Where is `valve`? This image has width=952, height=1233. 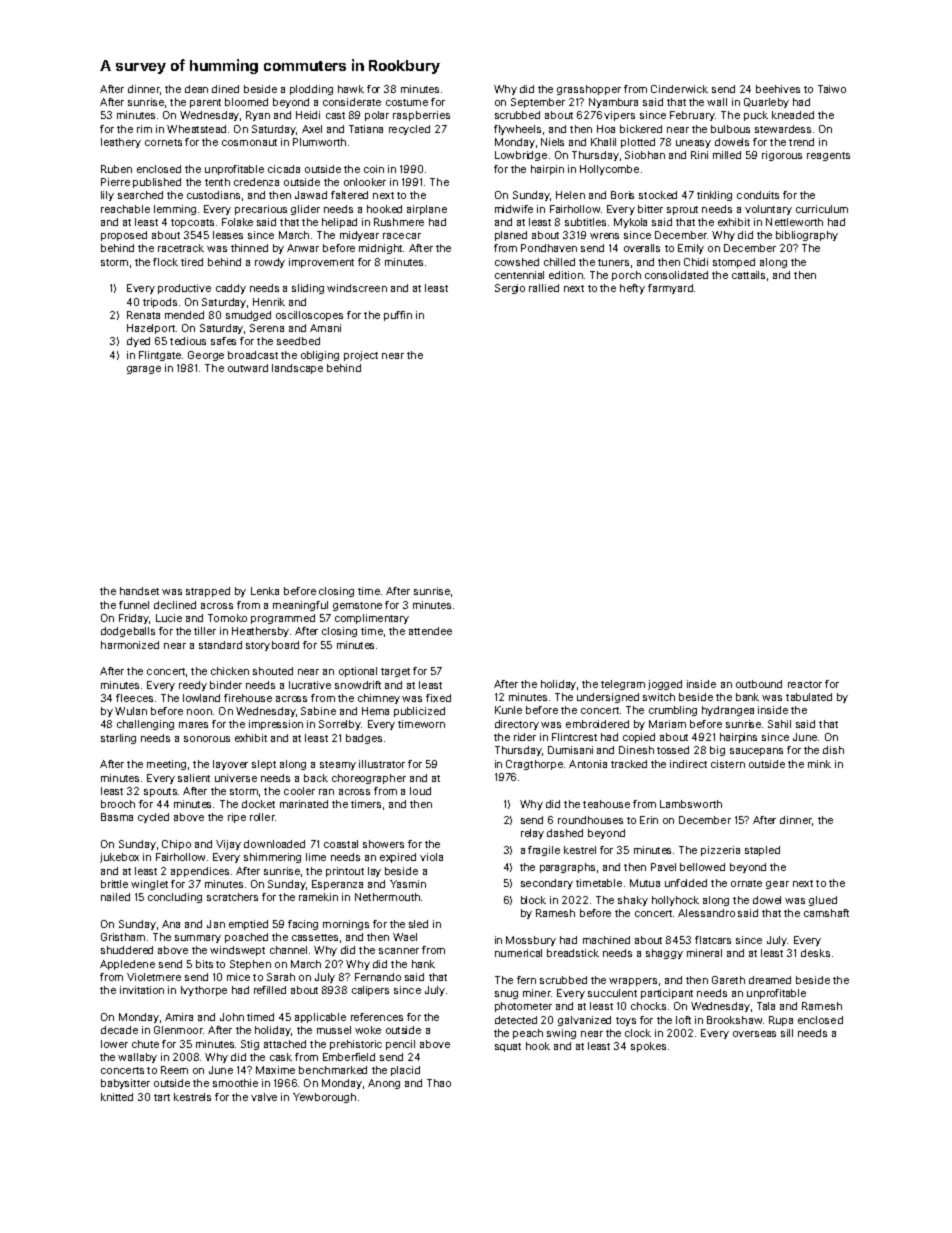 valve is located at coordinates (264, 1097).
